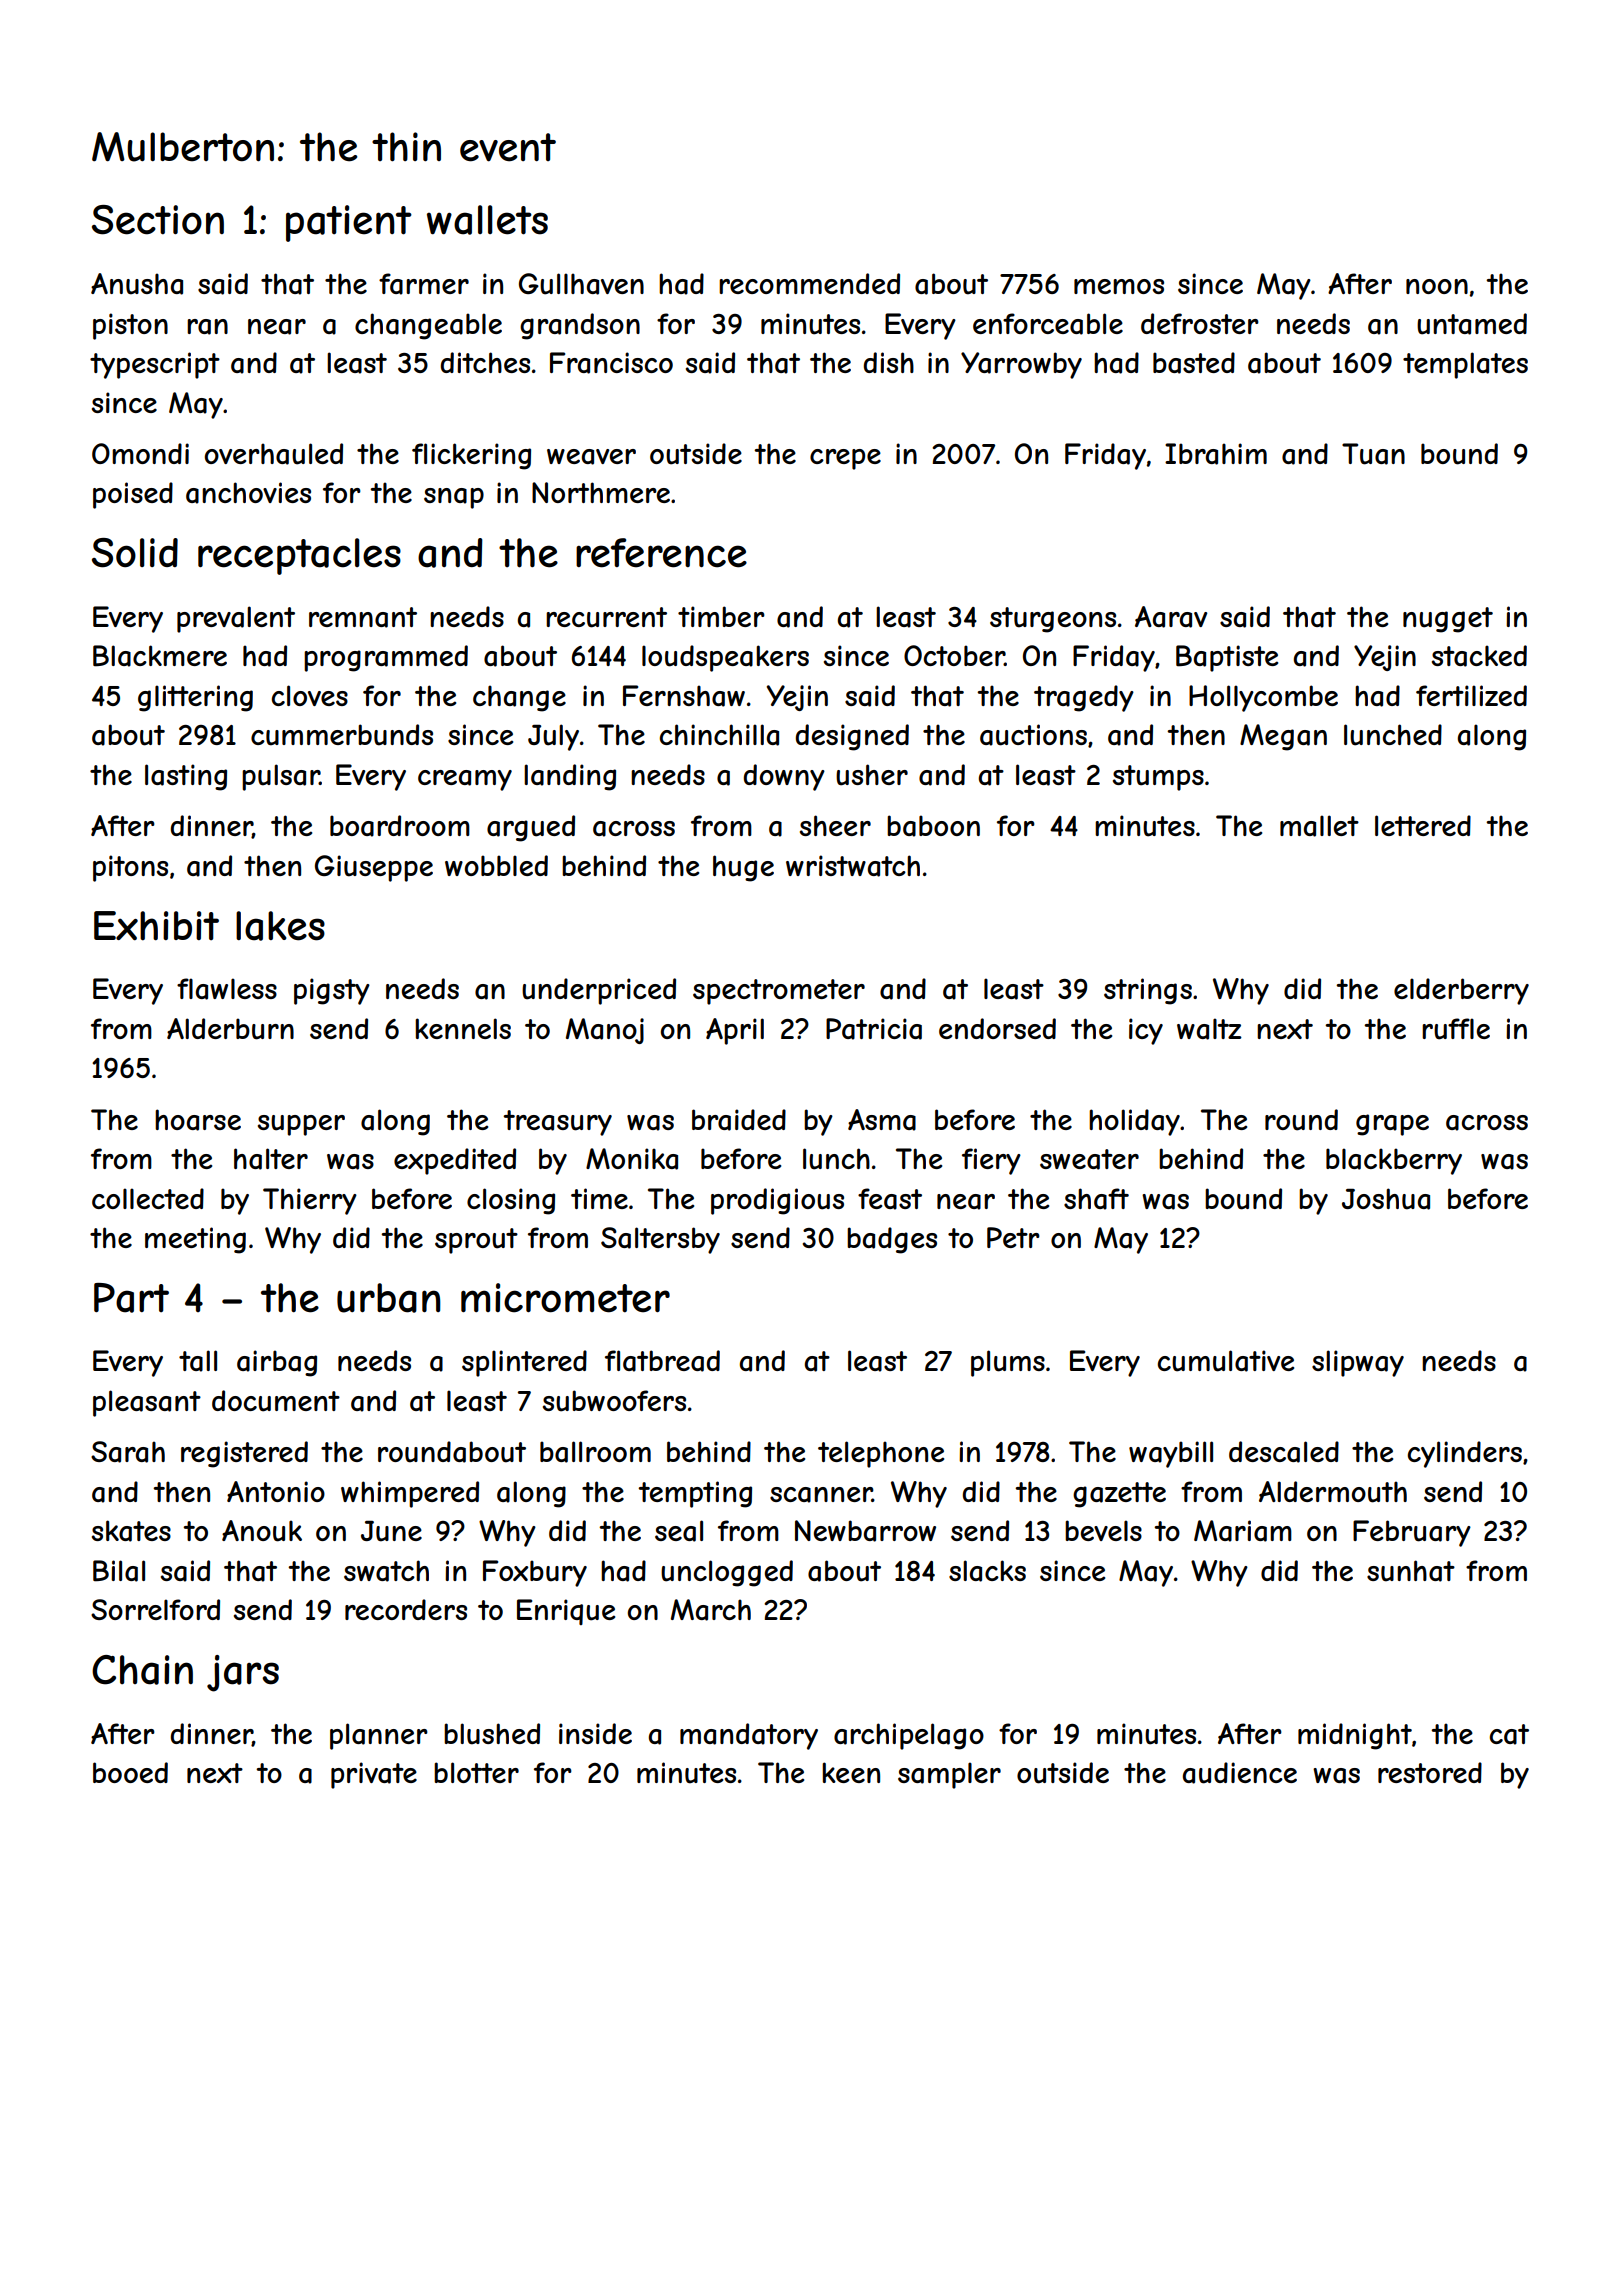  I want to click on endorsed, so click(997, 1028).
